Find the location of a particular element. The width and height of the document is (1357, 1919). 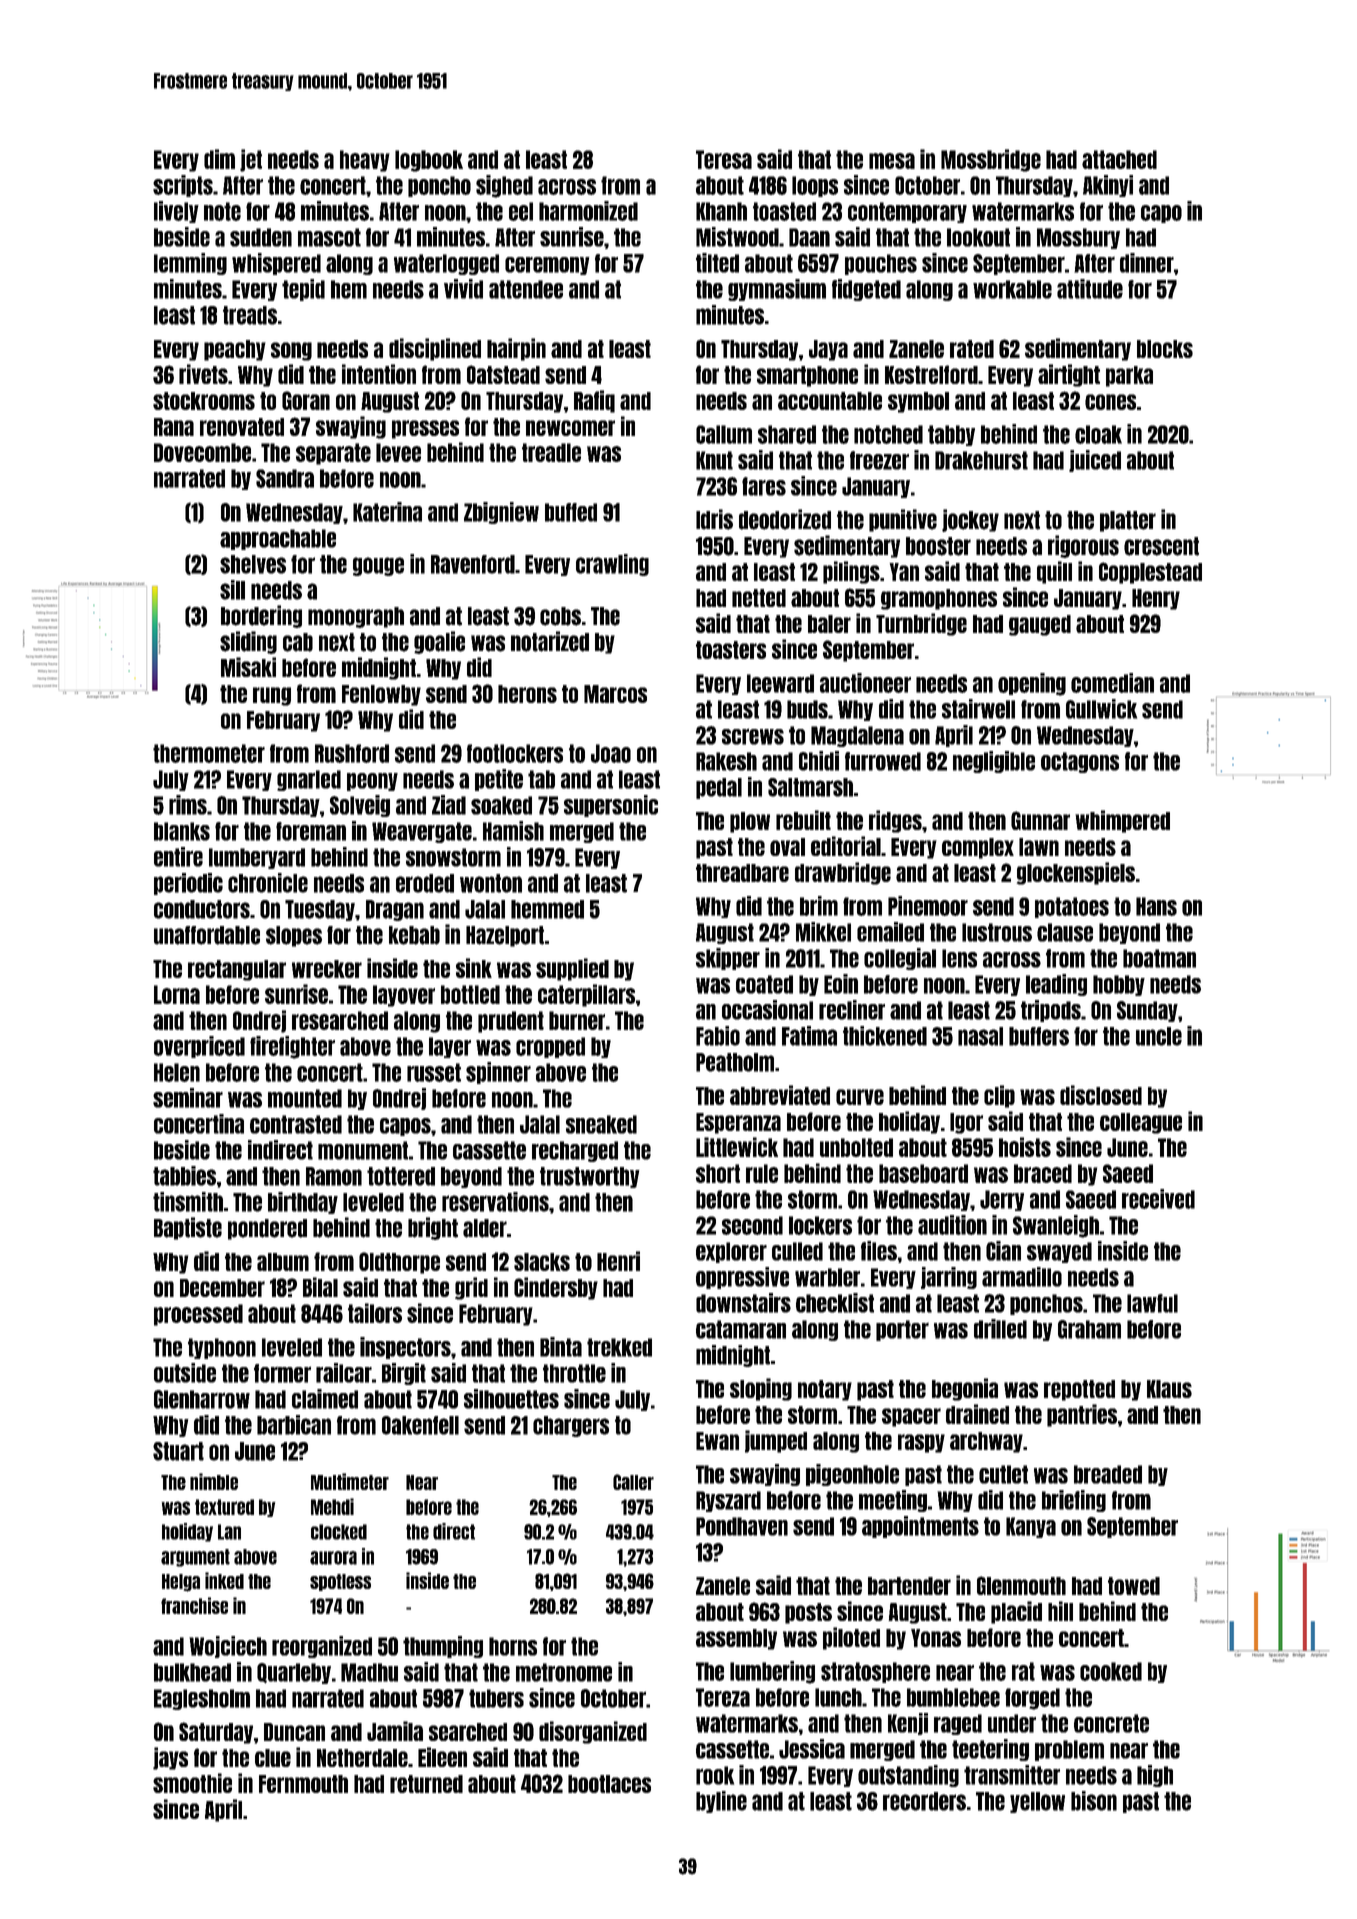

bootlaces is located at coordinates (609, 1784).
